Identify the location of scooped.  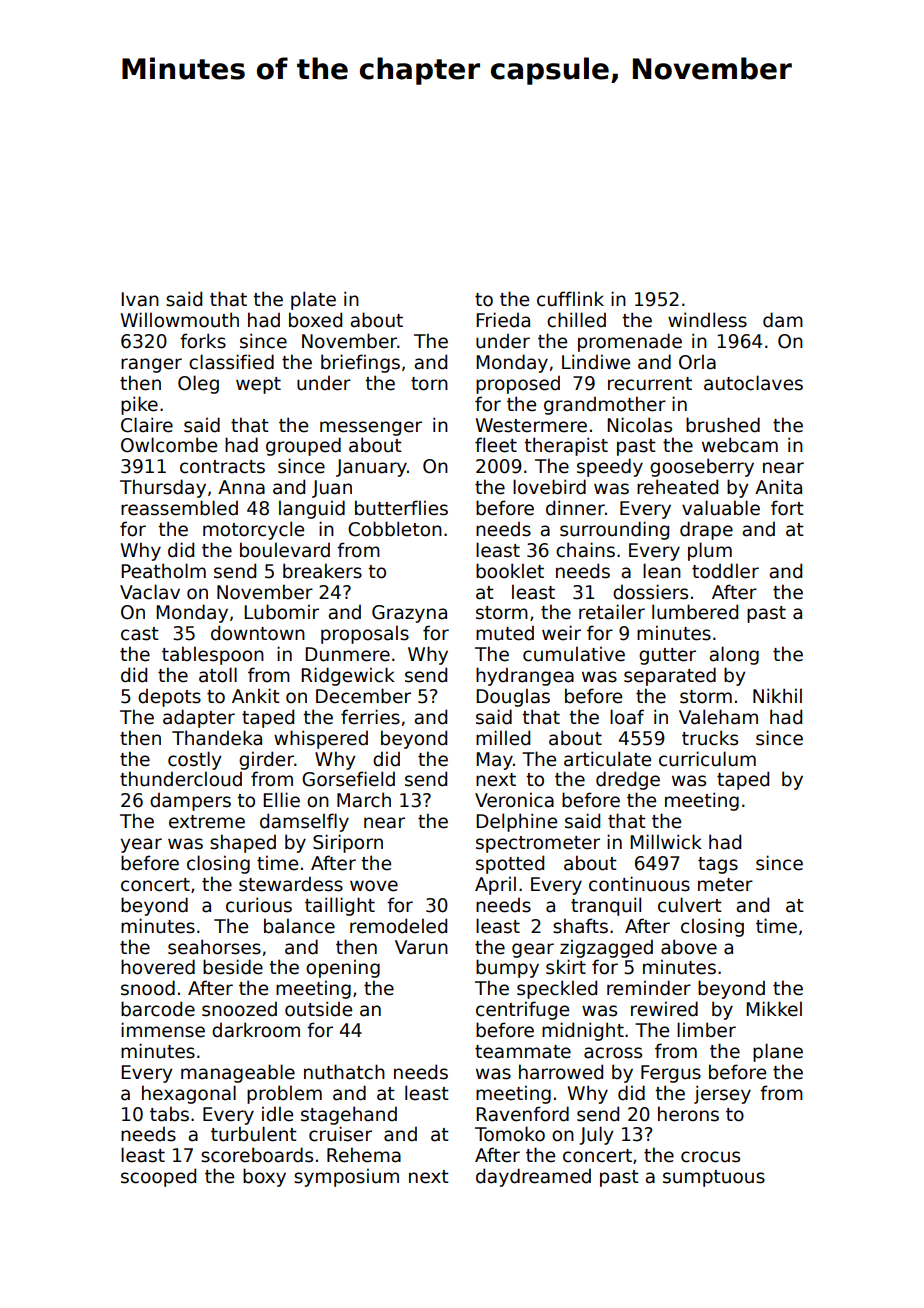
(158, 1177).
